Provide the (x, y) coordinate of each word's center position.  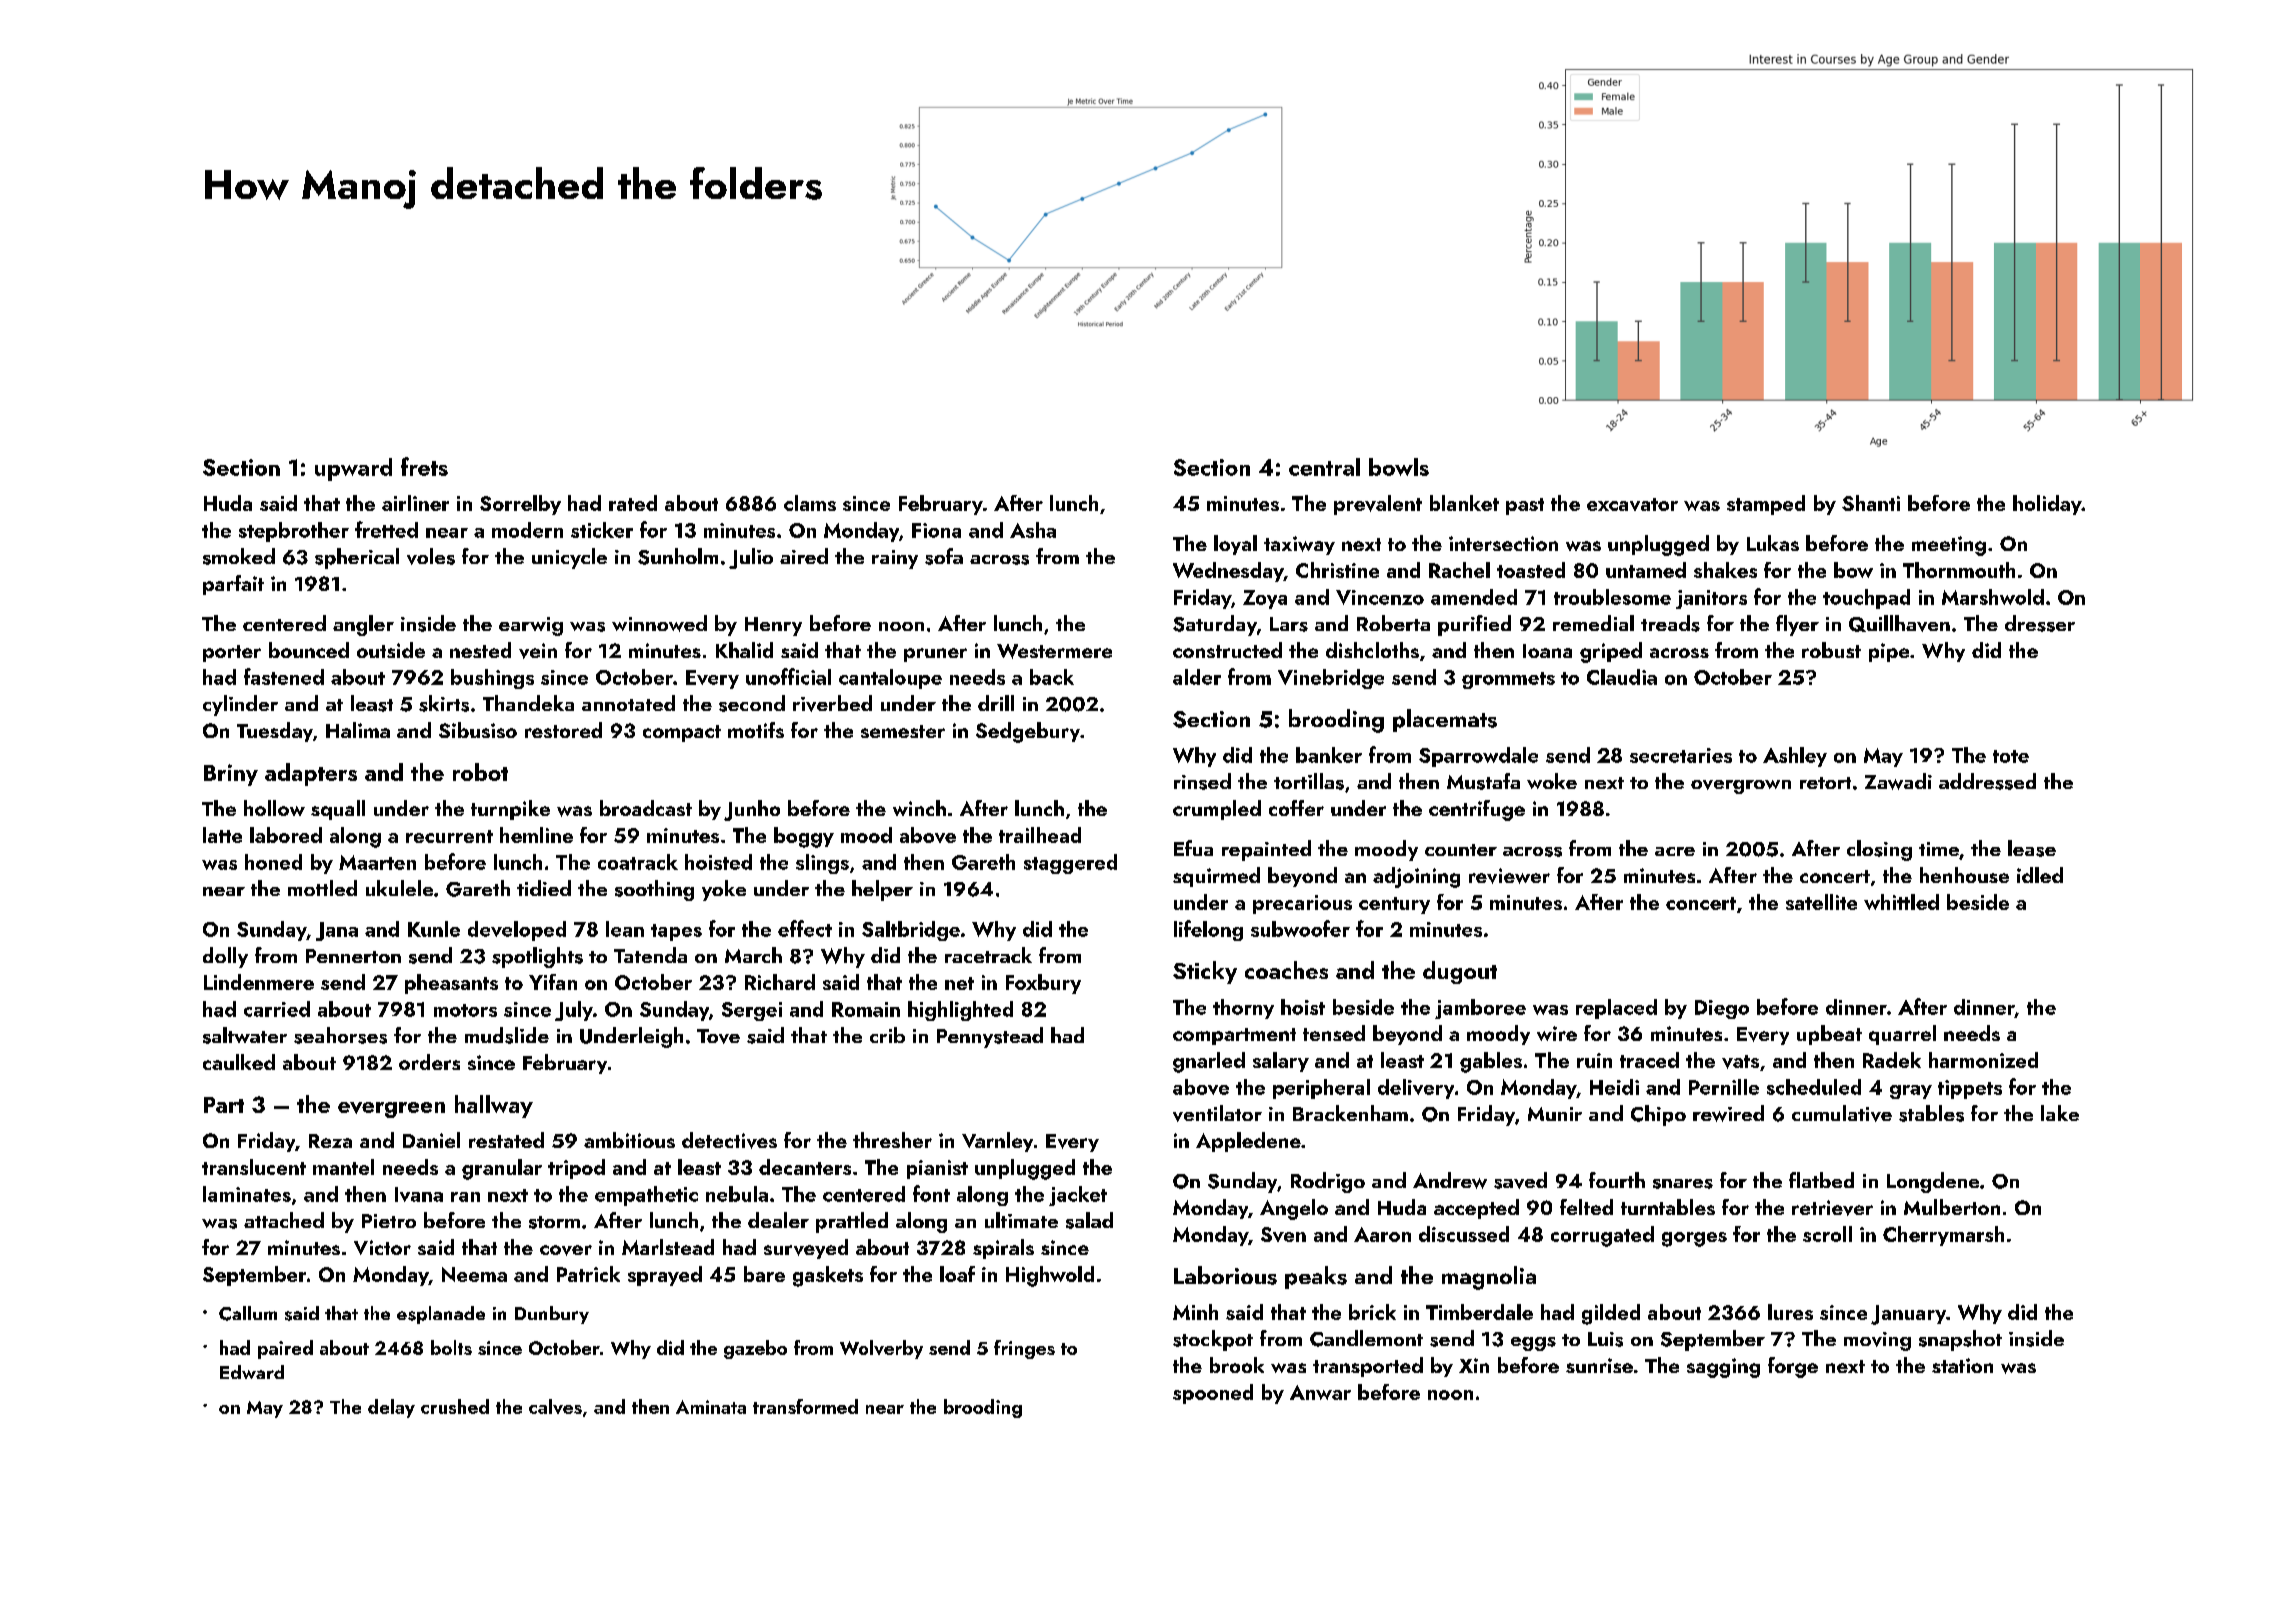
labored (286, 835)
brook (1237, 1365)
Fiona (936, 530)
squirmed (1216, 877)
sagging (1723, 1368)
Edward (252, 1372)
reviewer (1509, 876)
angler (363, 625)
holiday (2047, 505)
